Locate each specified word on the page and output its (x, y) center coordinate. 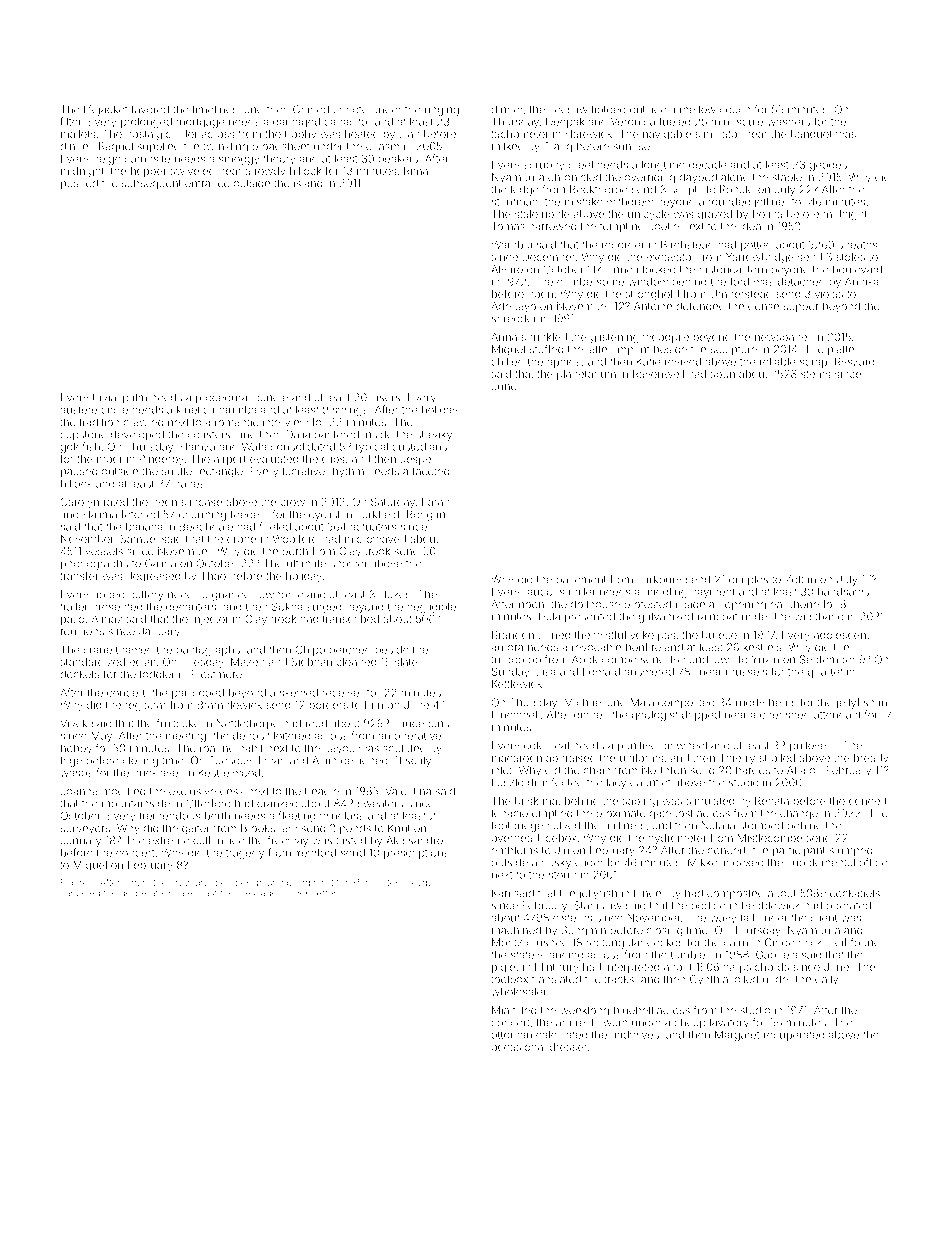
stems (815, 374)
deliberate (141, 893)
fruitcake (178, 723)
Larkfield (378, 514)
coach (735, 109)
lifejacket (105, 110)
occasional (518, 1047)
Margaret (737, 1035)
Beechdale (206, 526)
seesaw (568, 110)
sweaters (380, 804)
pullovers (813, 746)
